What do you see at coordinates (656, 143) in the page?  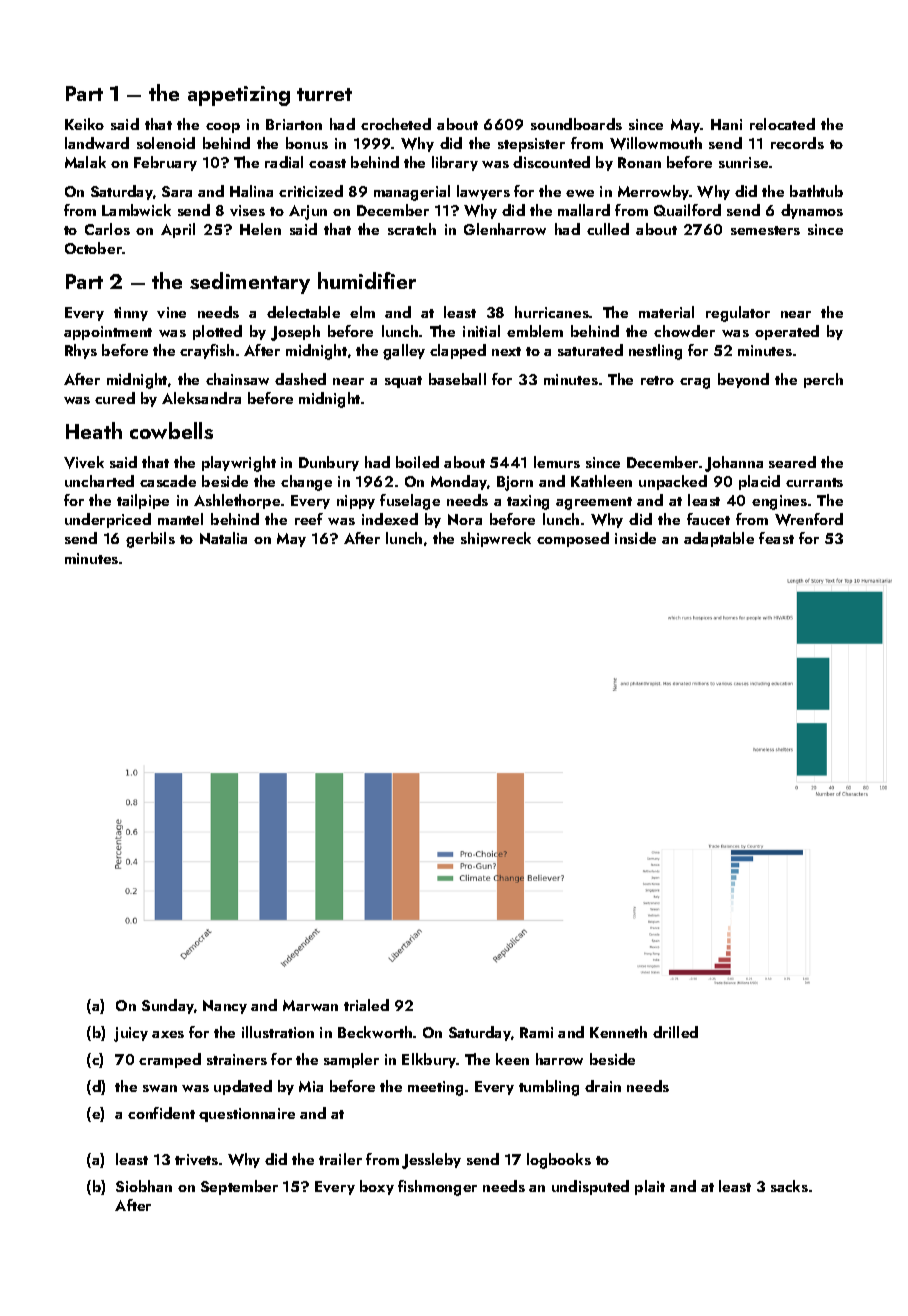 I see `Willowmouth` at bounding box center [656, 143].
